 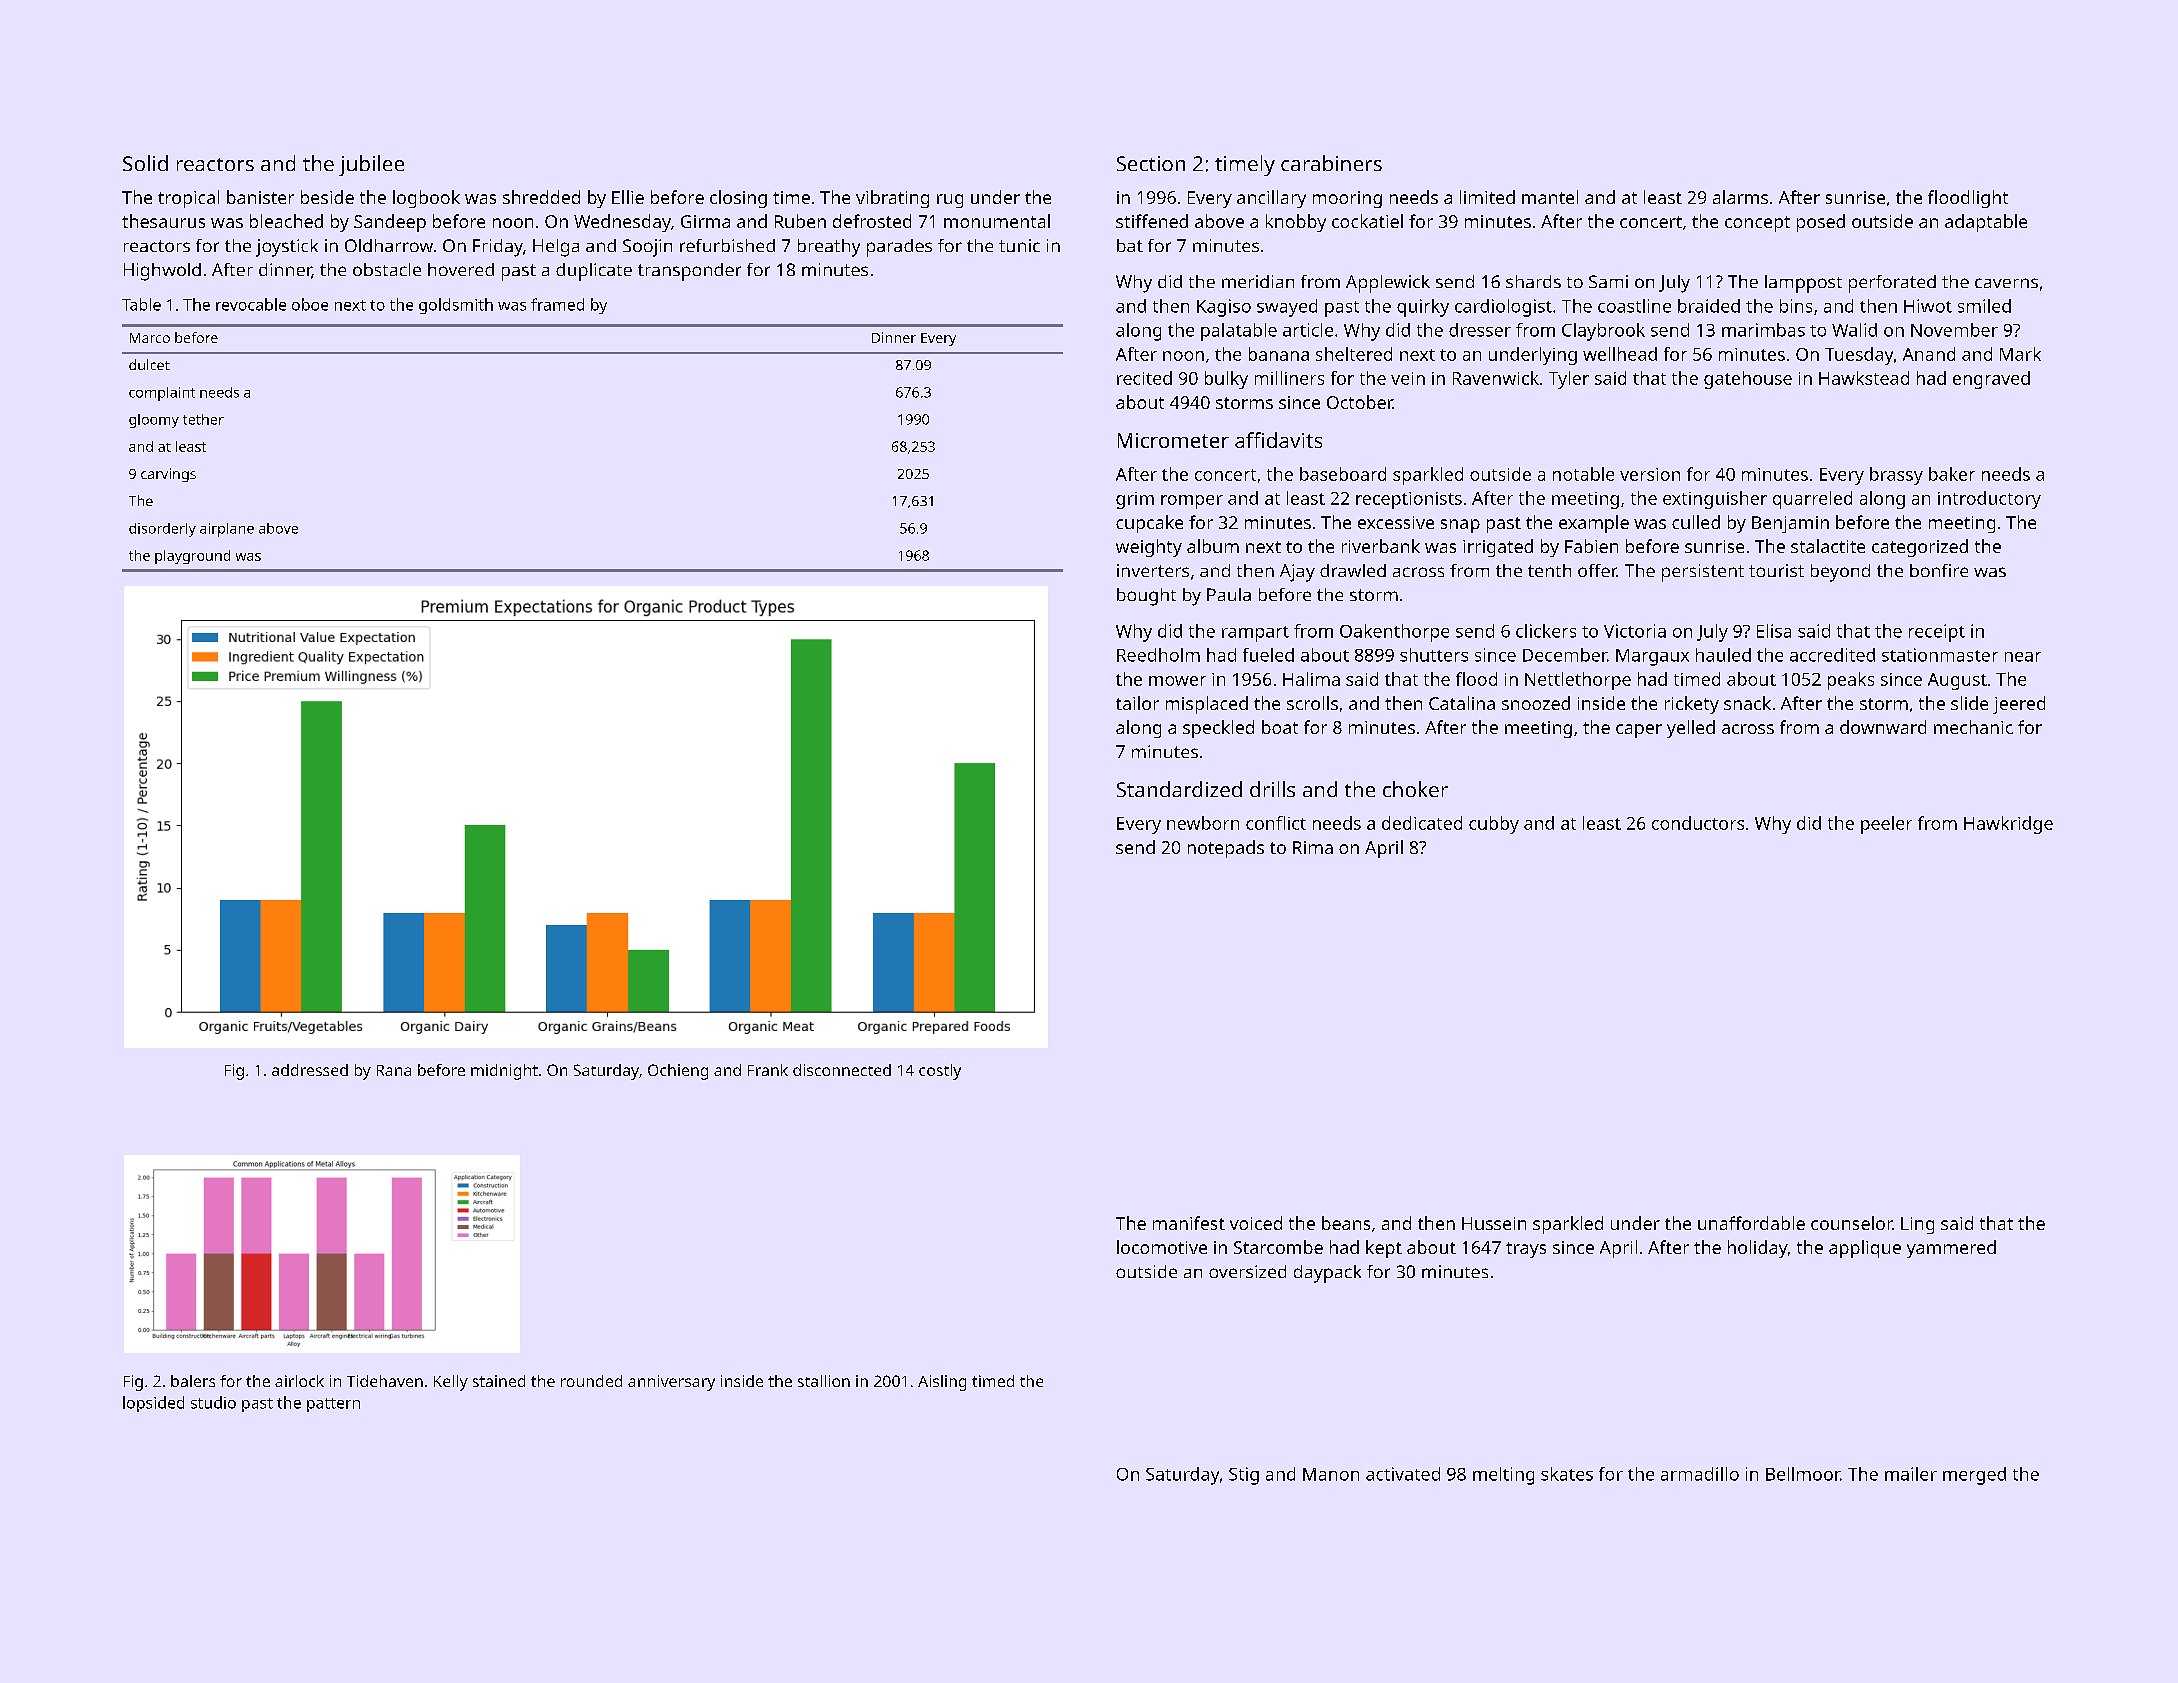 What do you see at coordinates (1821, 223) in the document?
I see `posed` at bounding box center [1821, 223].
